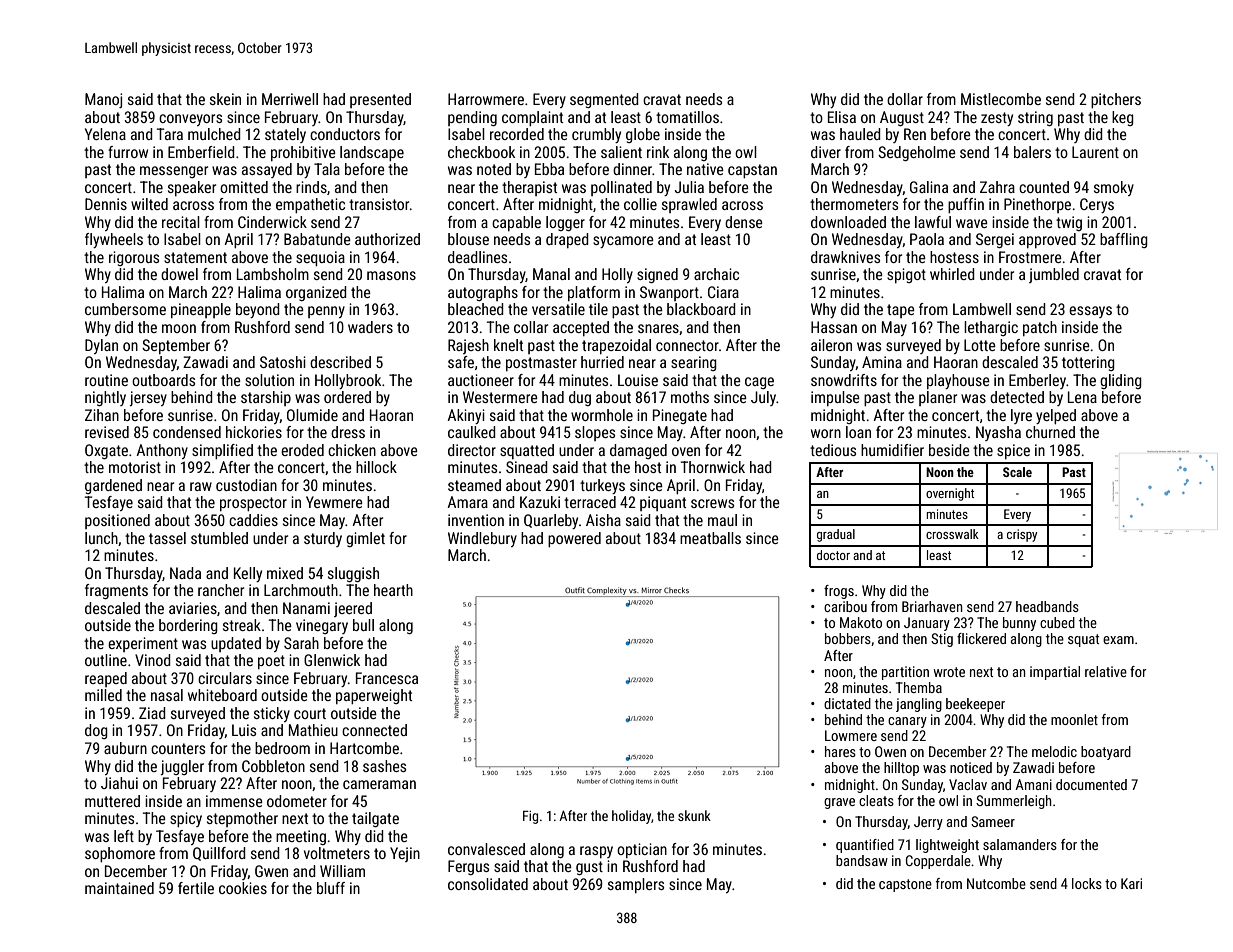 This image has width=1233, height=952. Describe the element at coordinates (364, 748) in the image. I see `Hartcombe` at that location.
